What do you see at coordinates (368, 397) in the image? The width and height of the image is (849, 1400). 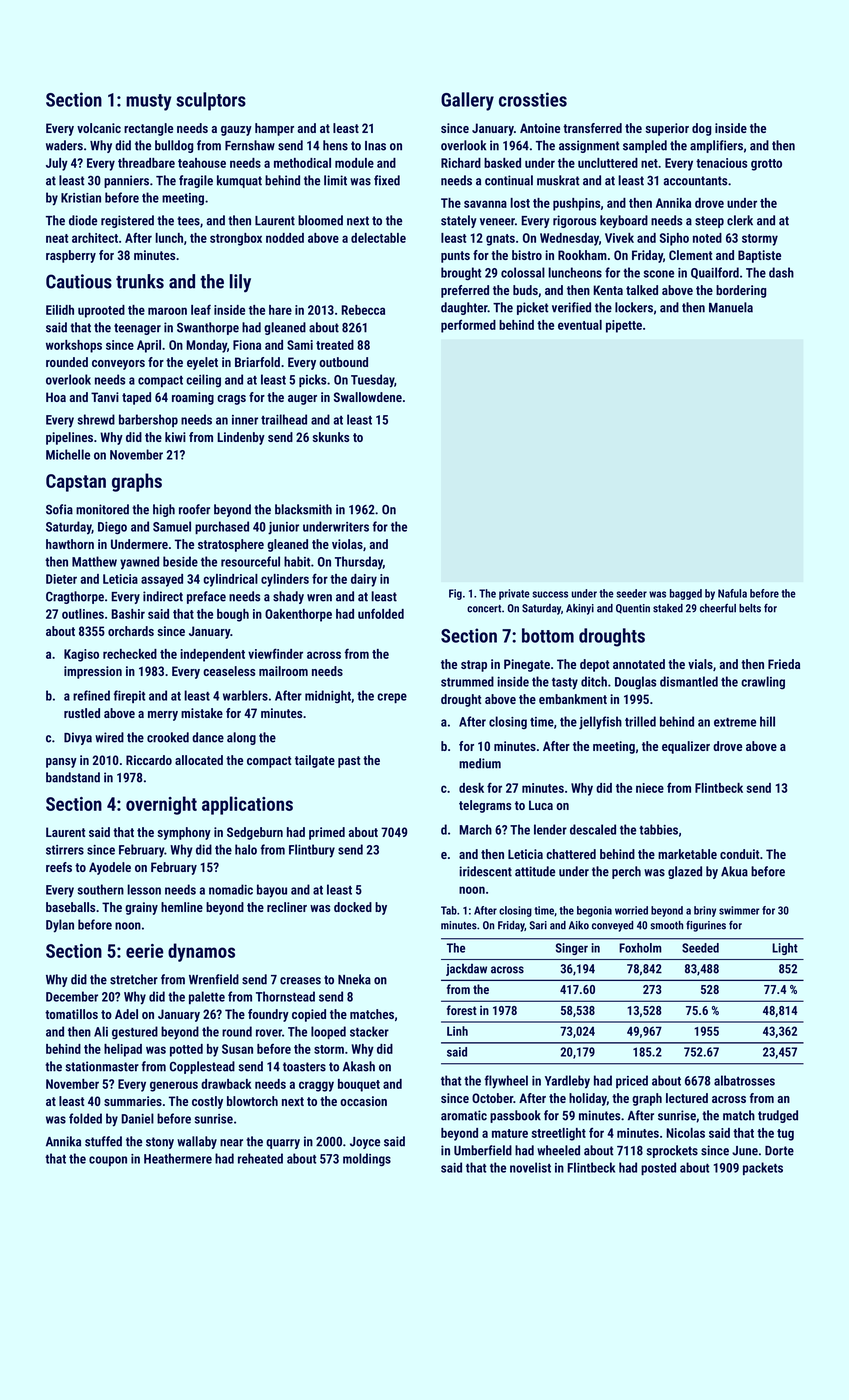 I see `Swallowdene` at bounding box center [368, 397].
